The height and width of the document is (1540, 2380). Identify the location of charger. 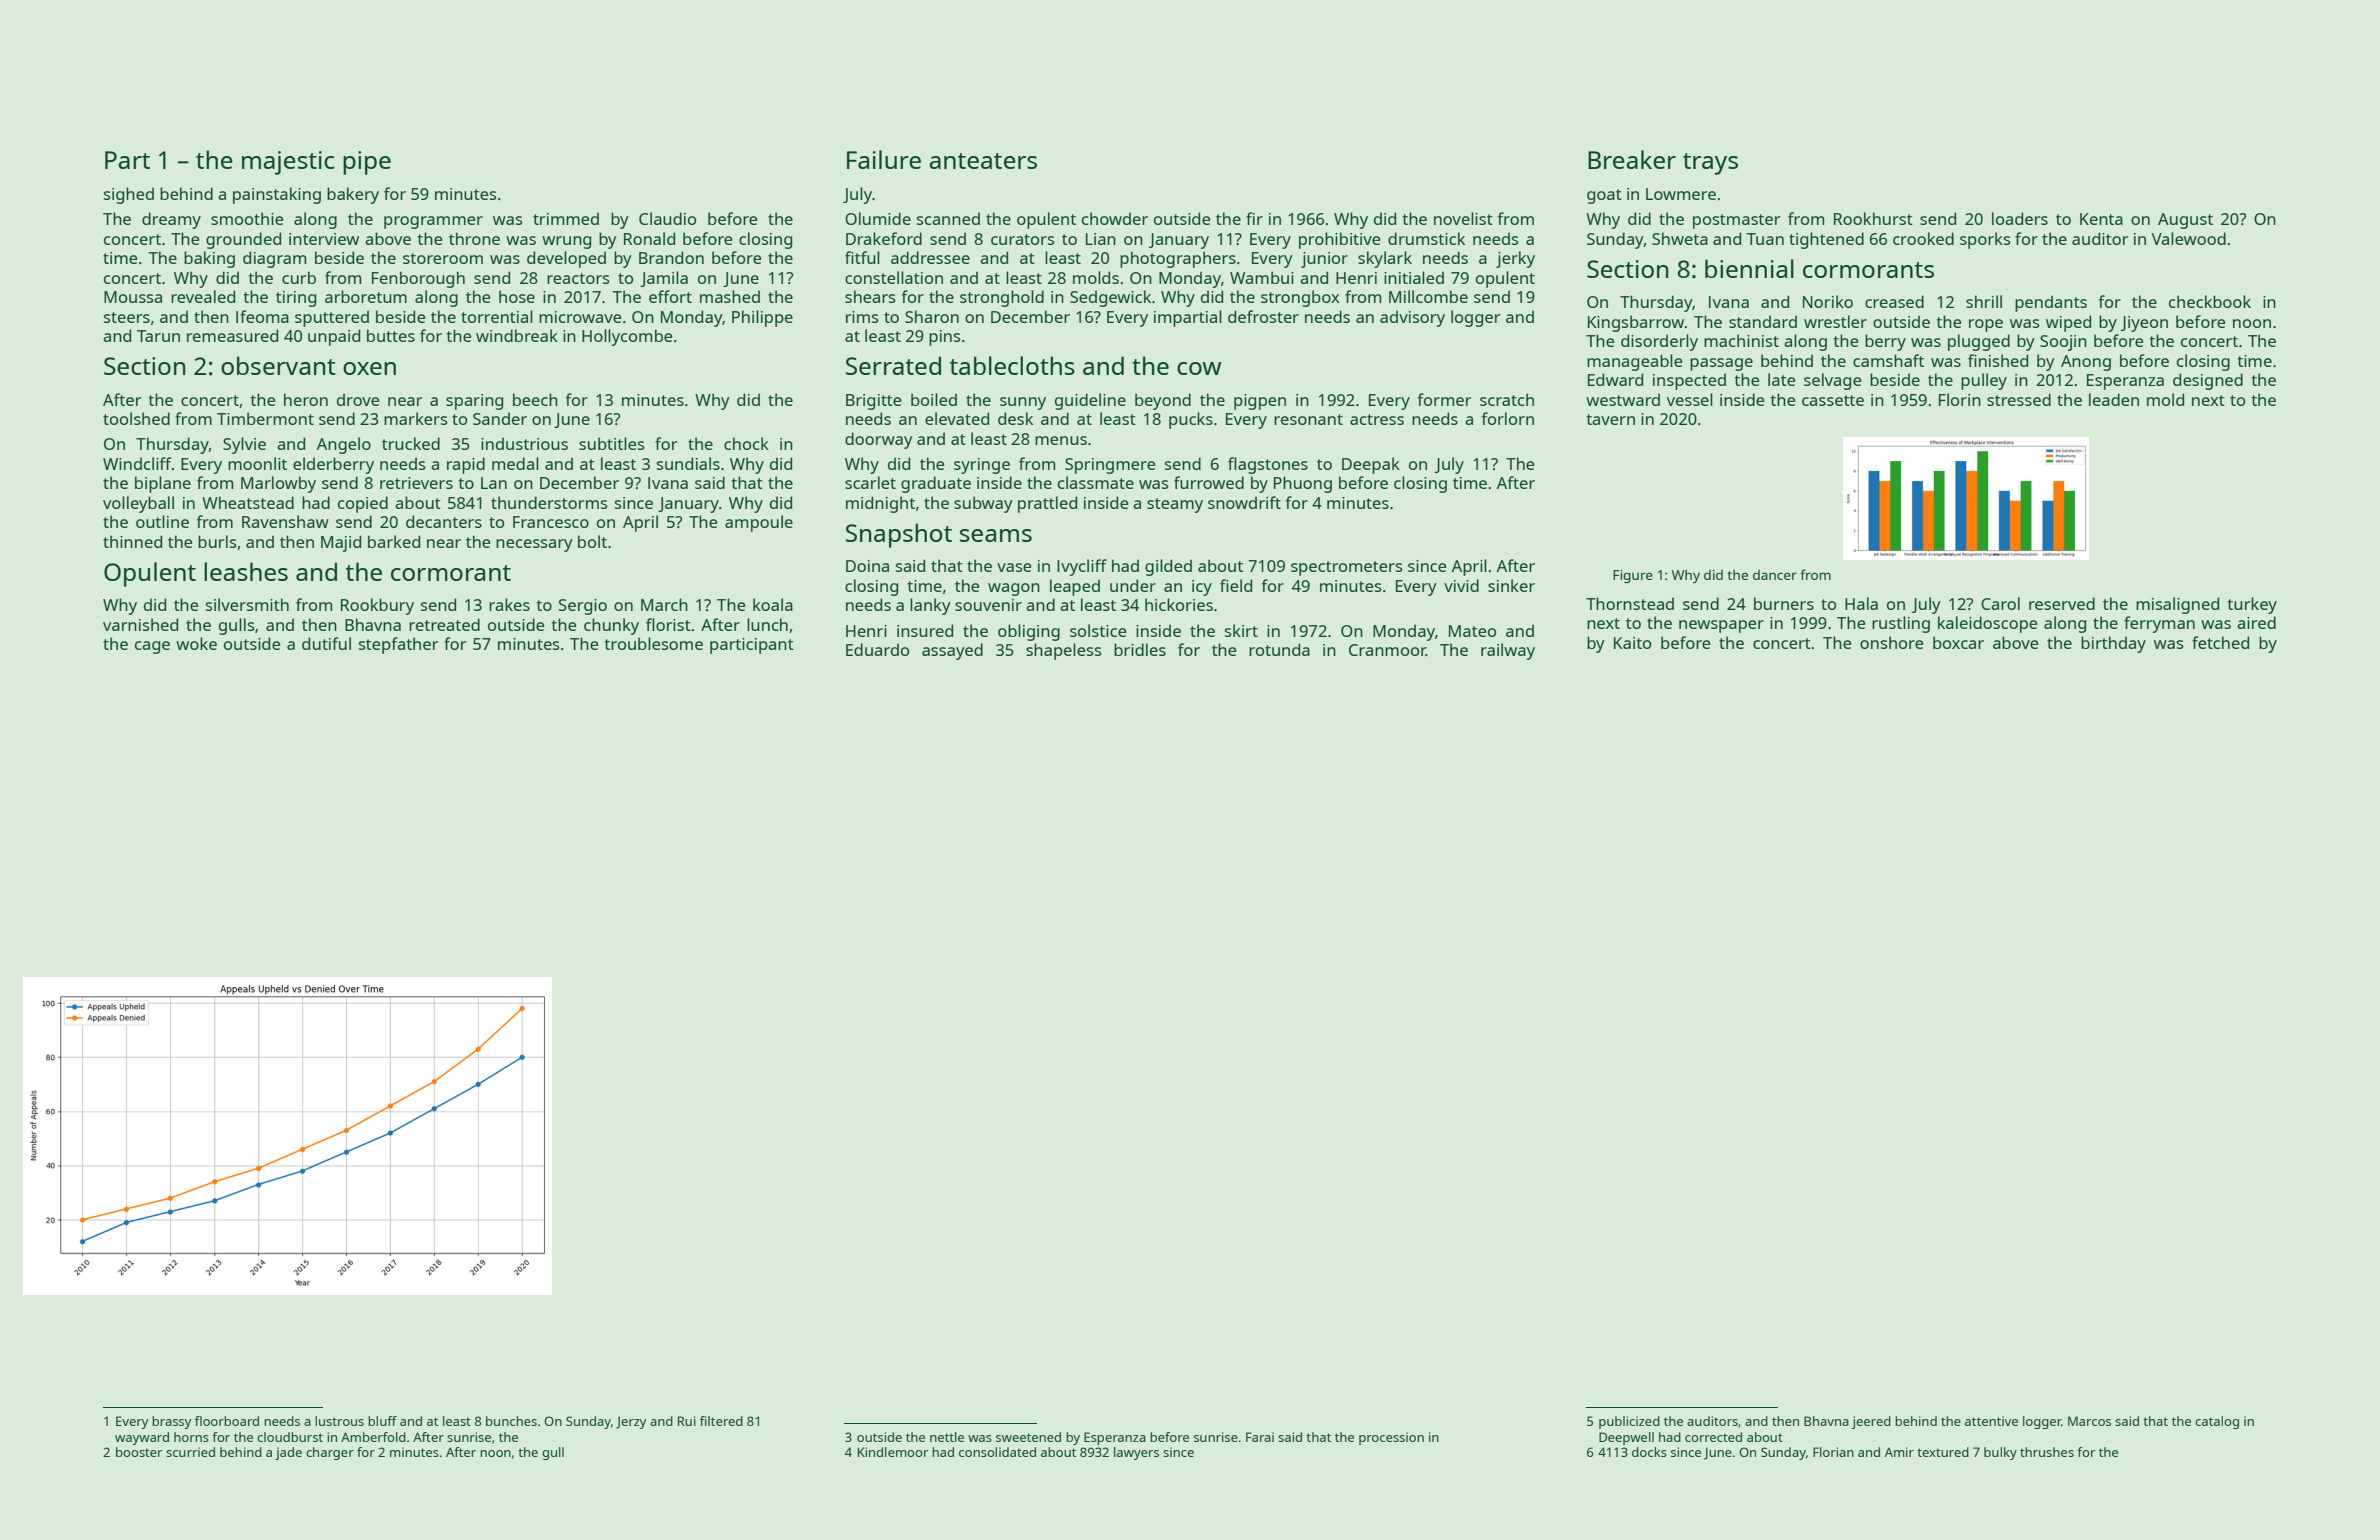
(330, 1453).
